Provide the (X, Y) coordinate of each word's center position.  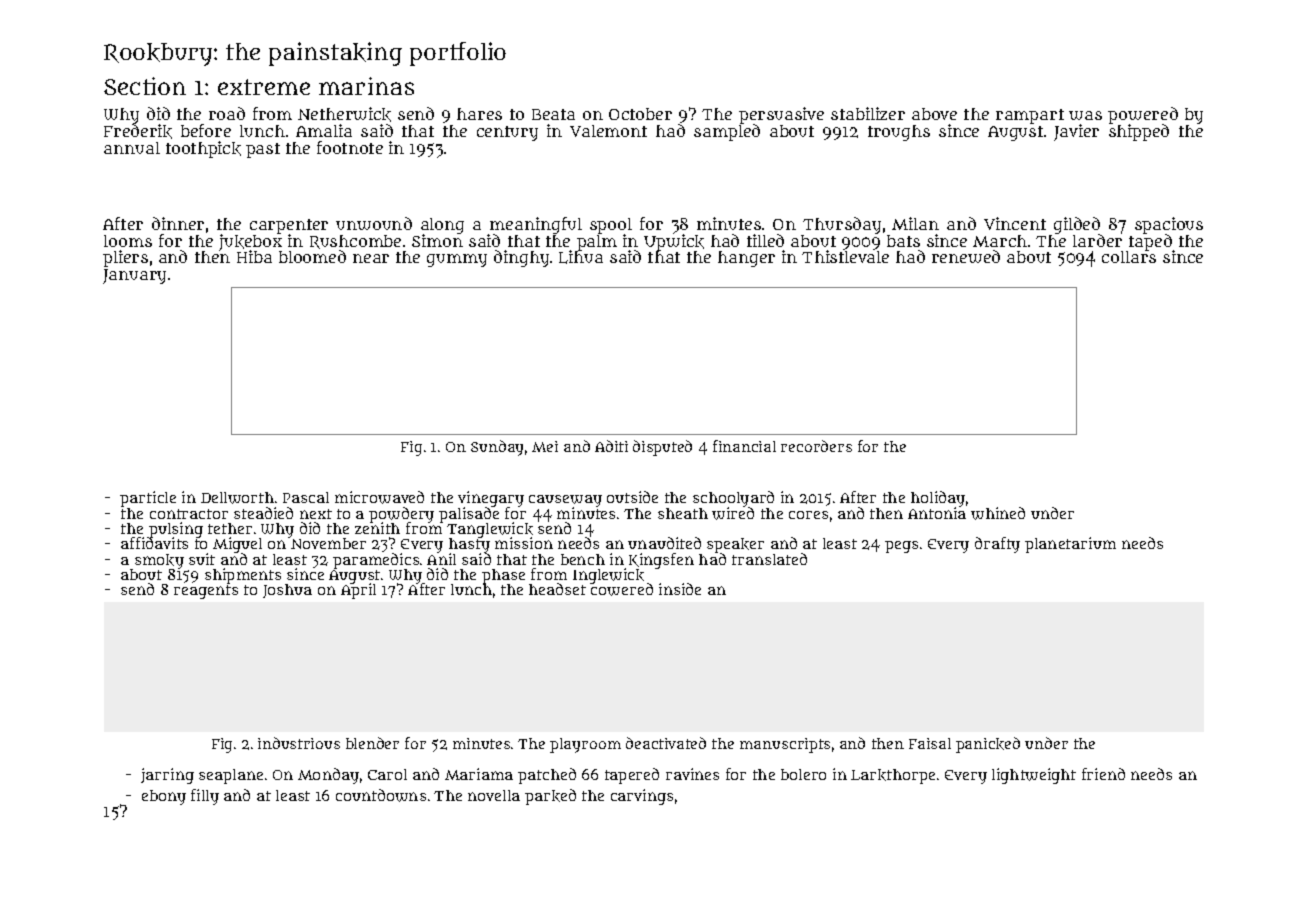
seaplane (231, 776)
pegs (901, 547)
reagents (206, 592)
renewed (966, 256)
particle (148, 499)
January (134, 276)
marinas (366, 86)
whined (998, 513)
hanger (746, 259)
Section (145, 86)
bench (583, 559)
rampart (1030, 116)
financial (744, 446)
